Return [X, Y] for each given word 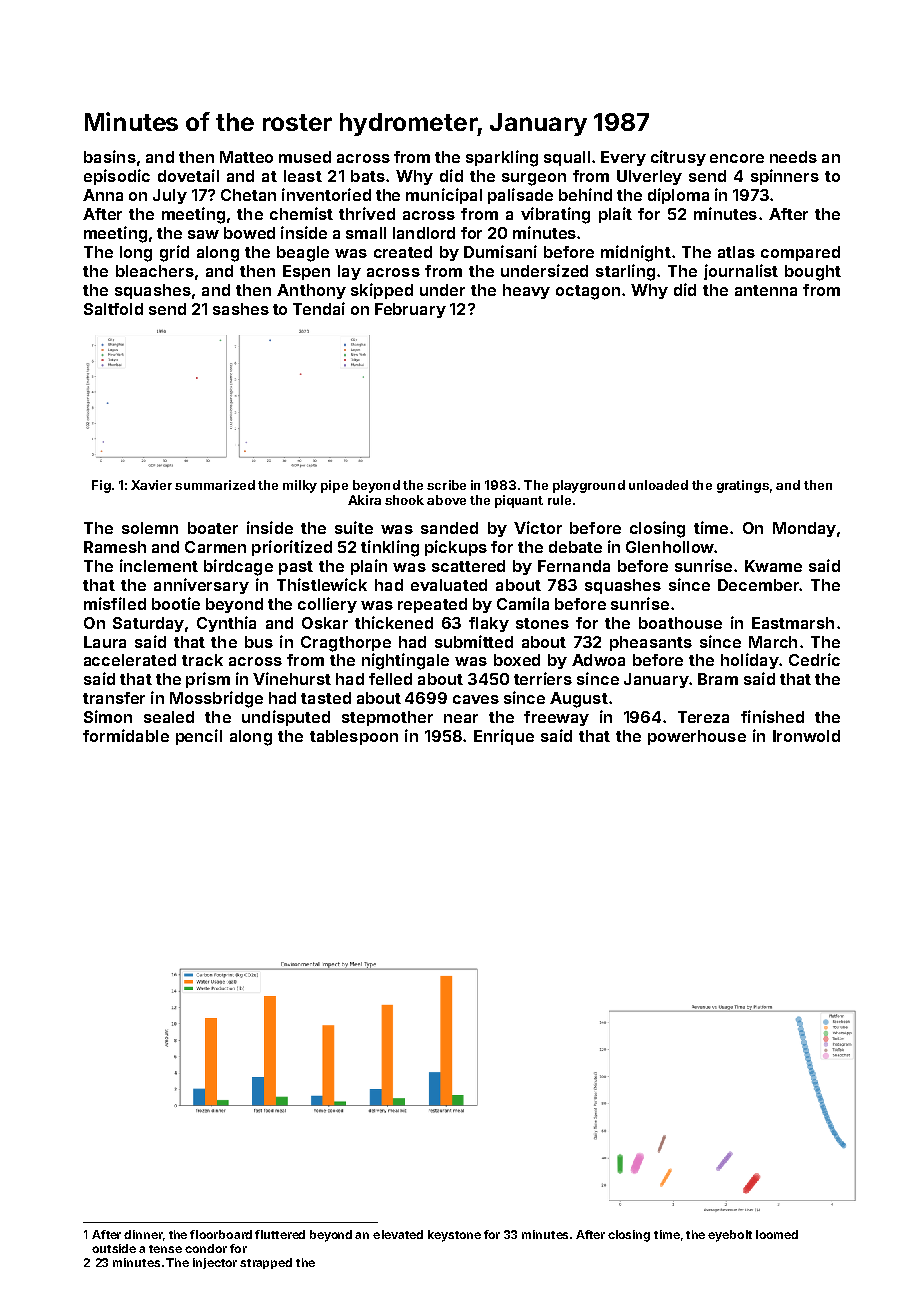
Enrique [504, 737]
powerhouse [697, 737]
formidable [126, 735]
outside [114, 1248]
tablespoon [354, 737]
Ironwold [806, 736]
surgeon [534, 179]
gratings [743, 486]
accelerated [130, 660]
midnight [636, 253]
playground [589, 486]
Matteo [246, 157]
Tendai [319, 308]
